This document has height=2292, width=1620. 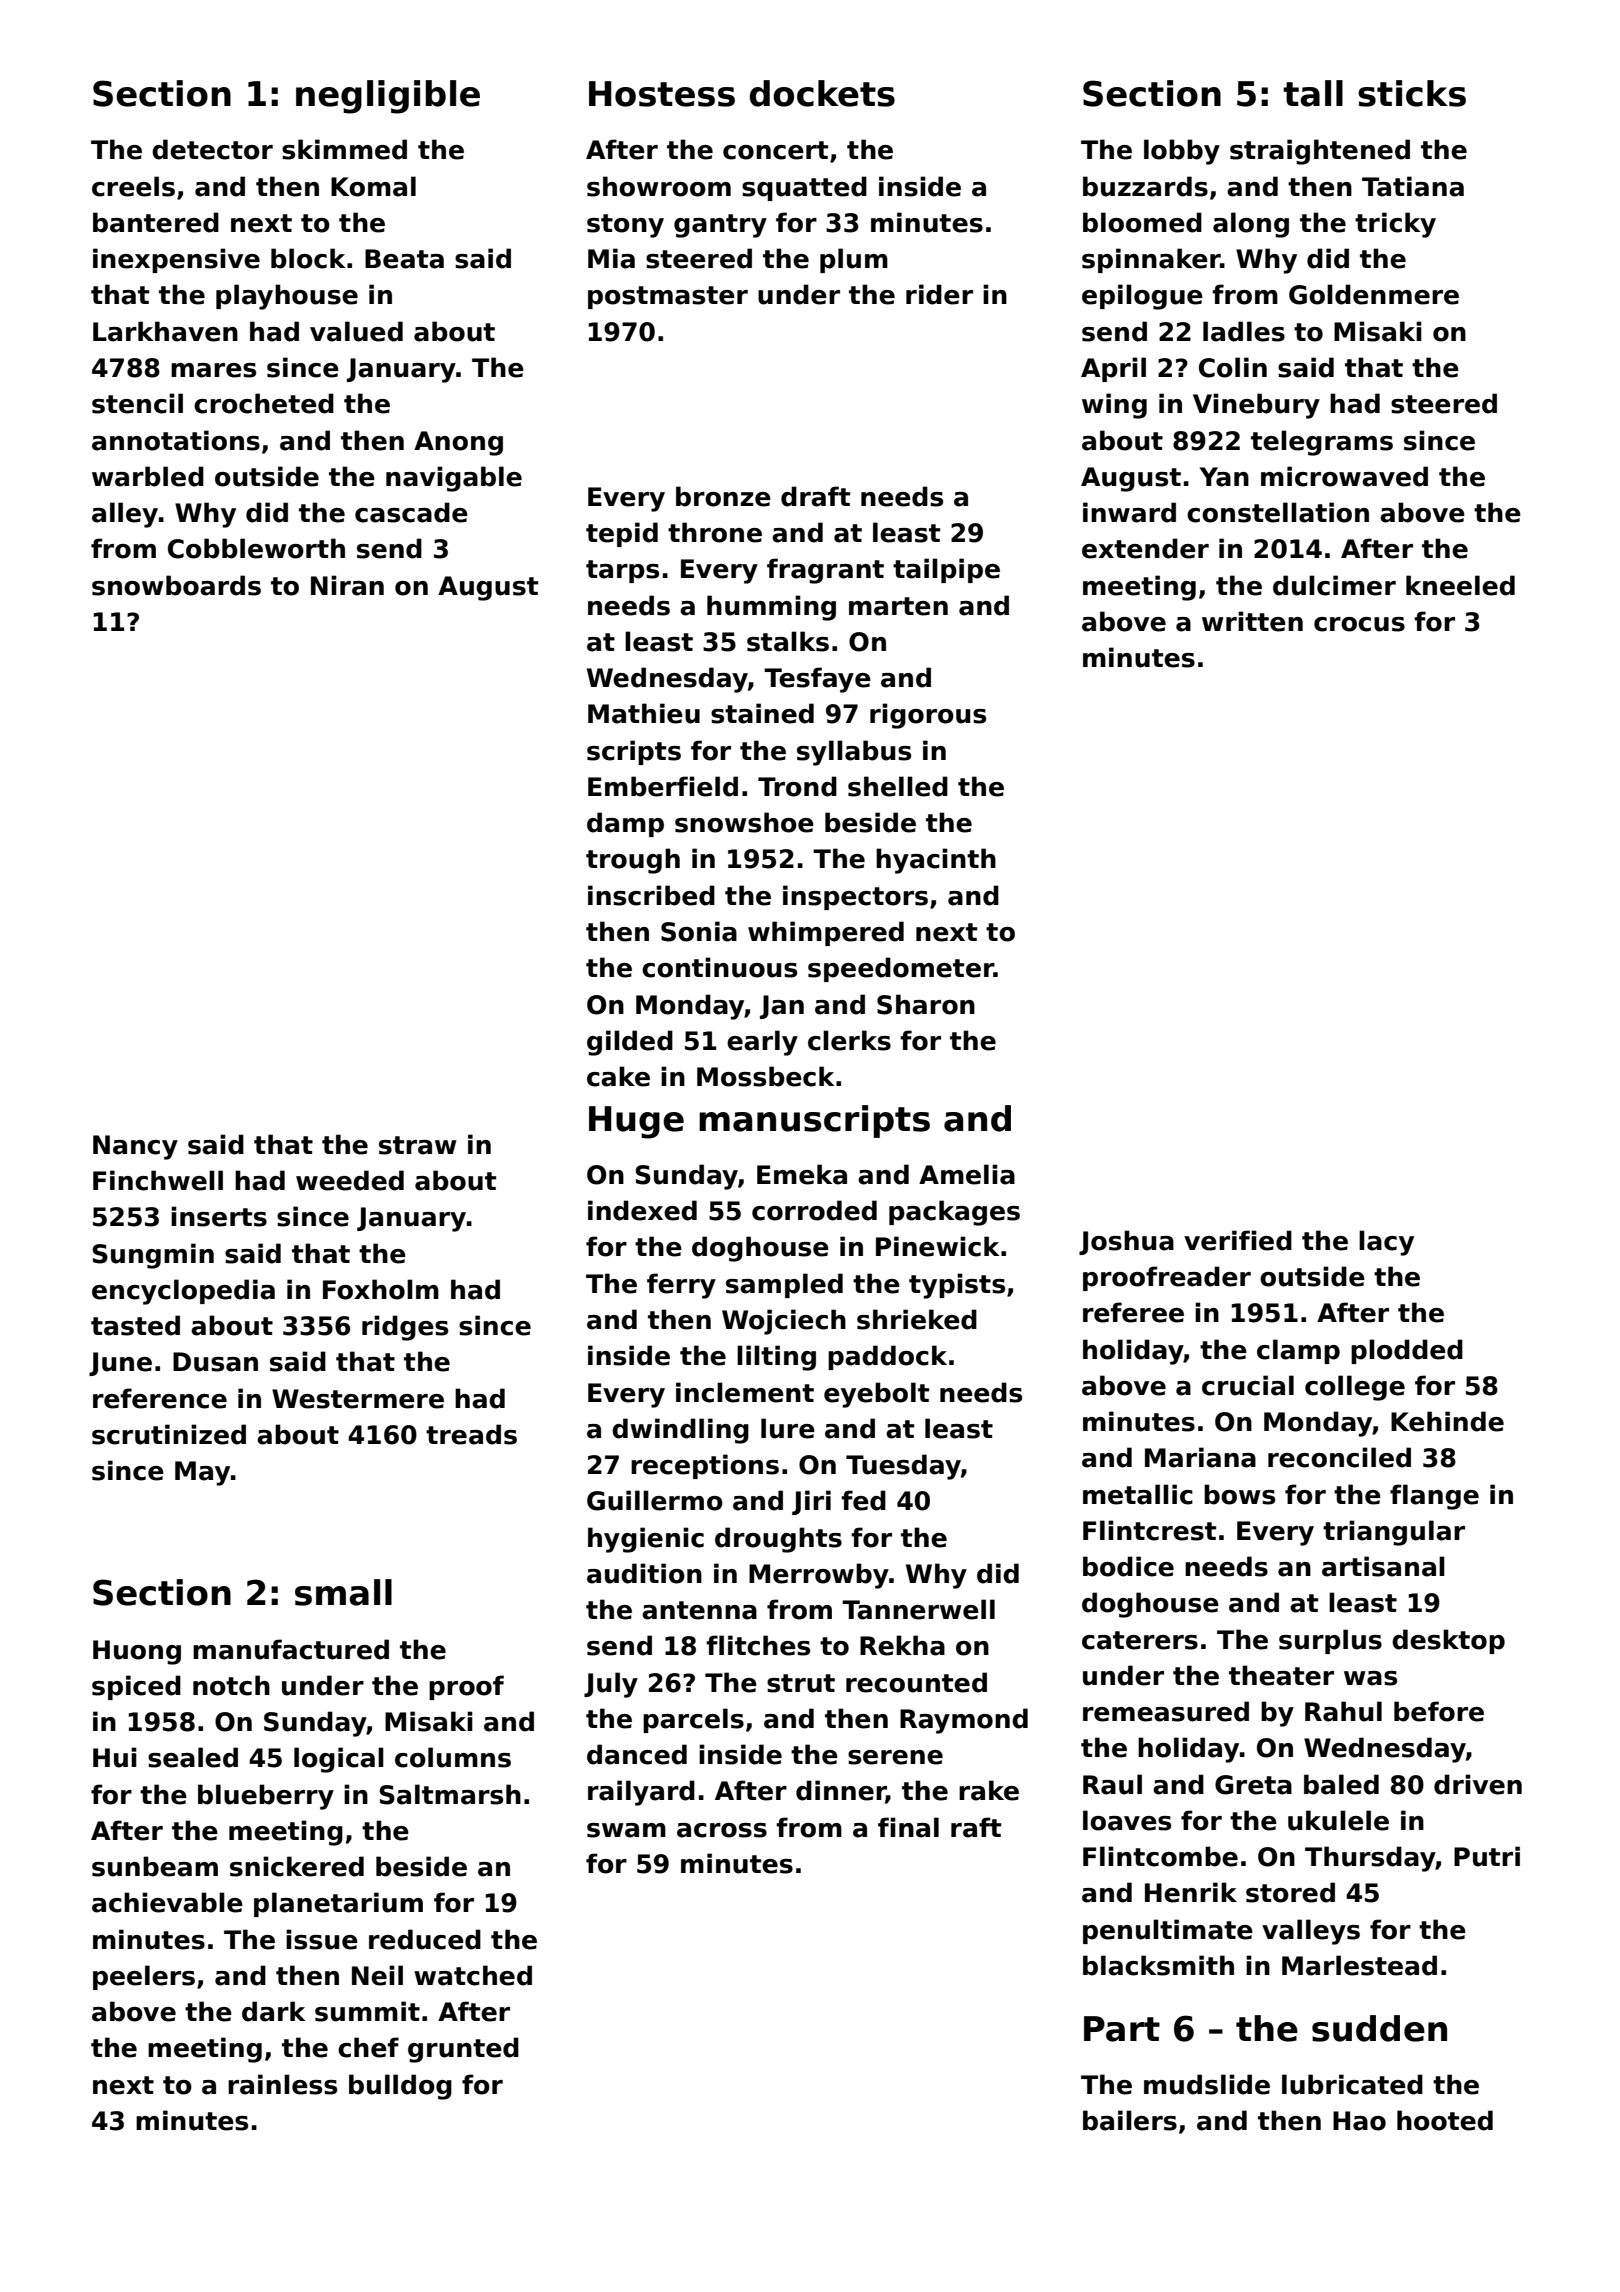 I want to click on final, so click(x=908, y=1827).
